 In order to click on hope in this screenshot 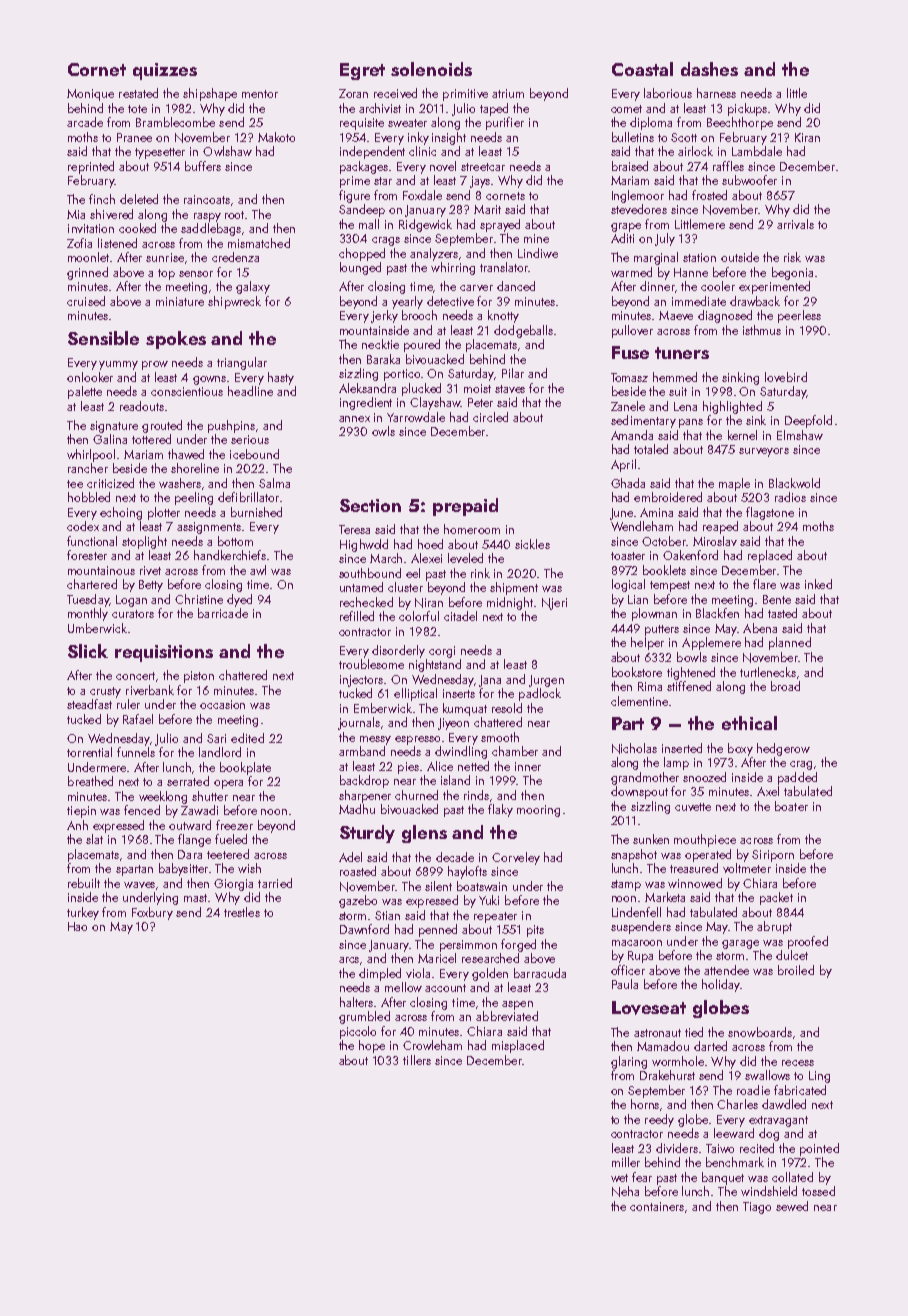, I will do `click(372, 1046)`.
